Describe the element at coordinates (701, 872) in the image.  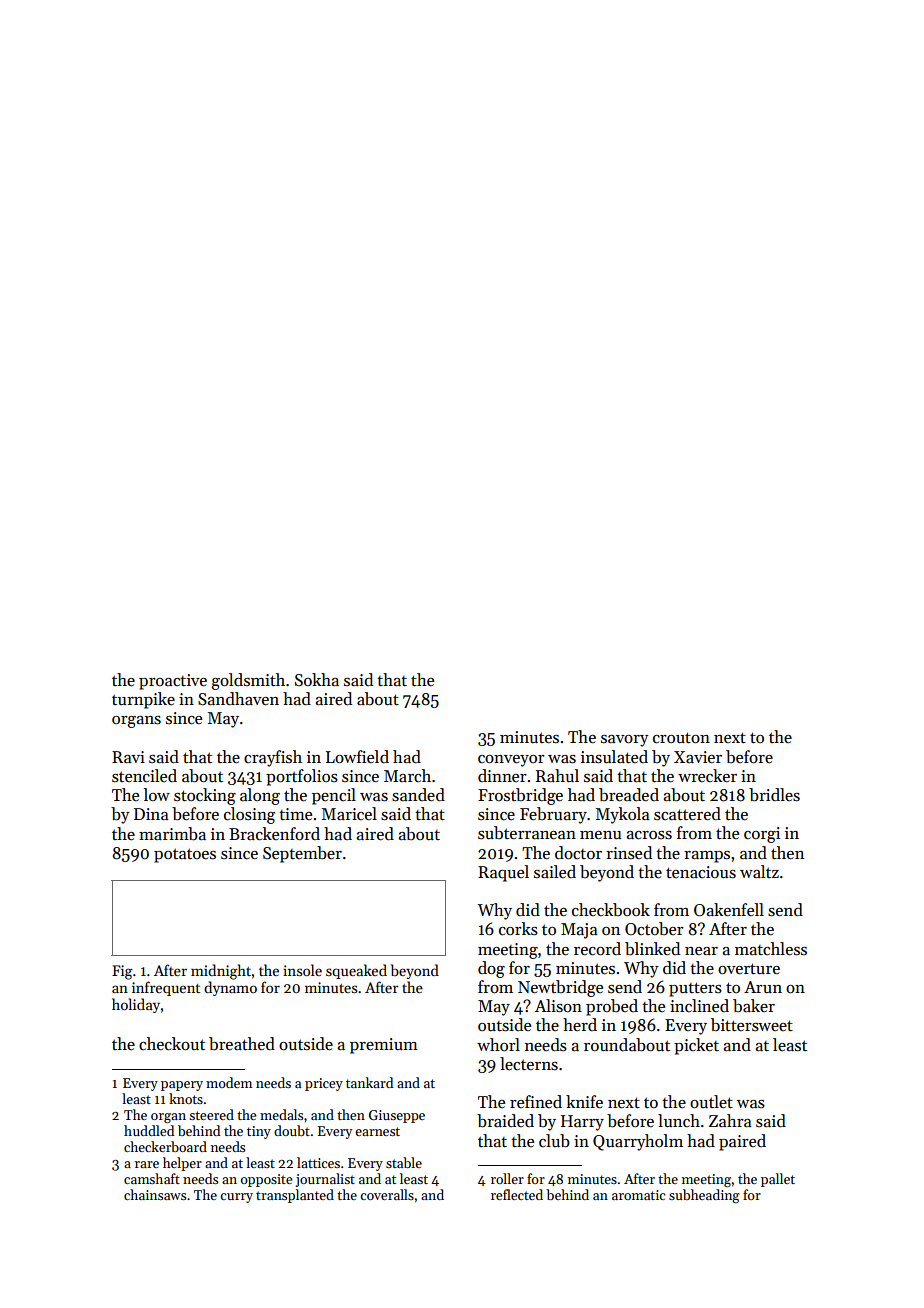
I see `tenacious` at that location.
